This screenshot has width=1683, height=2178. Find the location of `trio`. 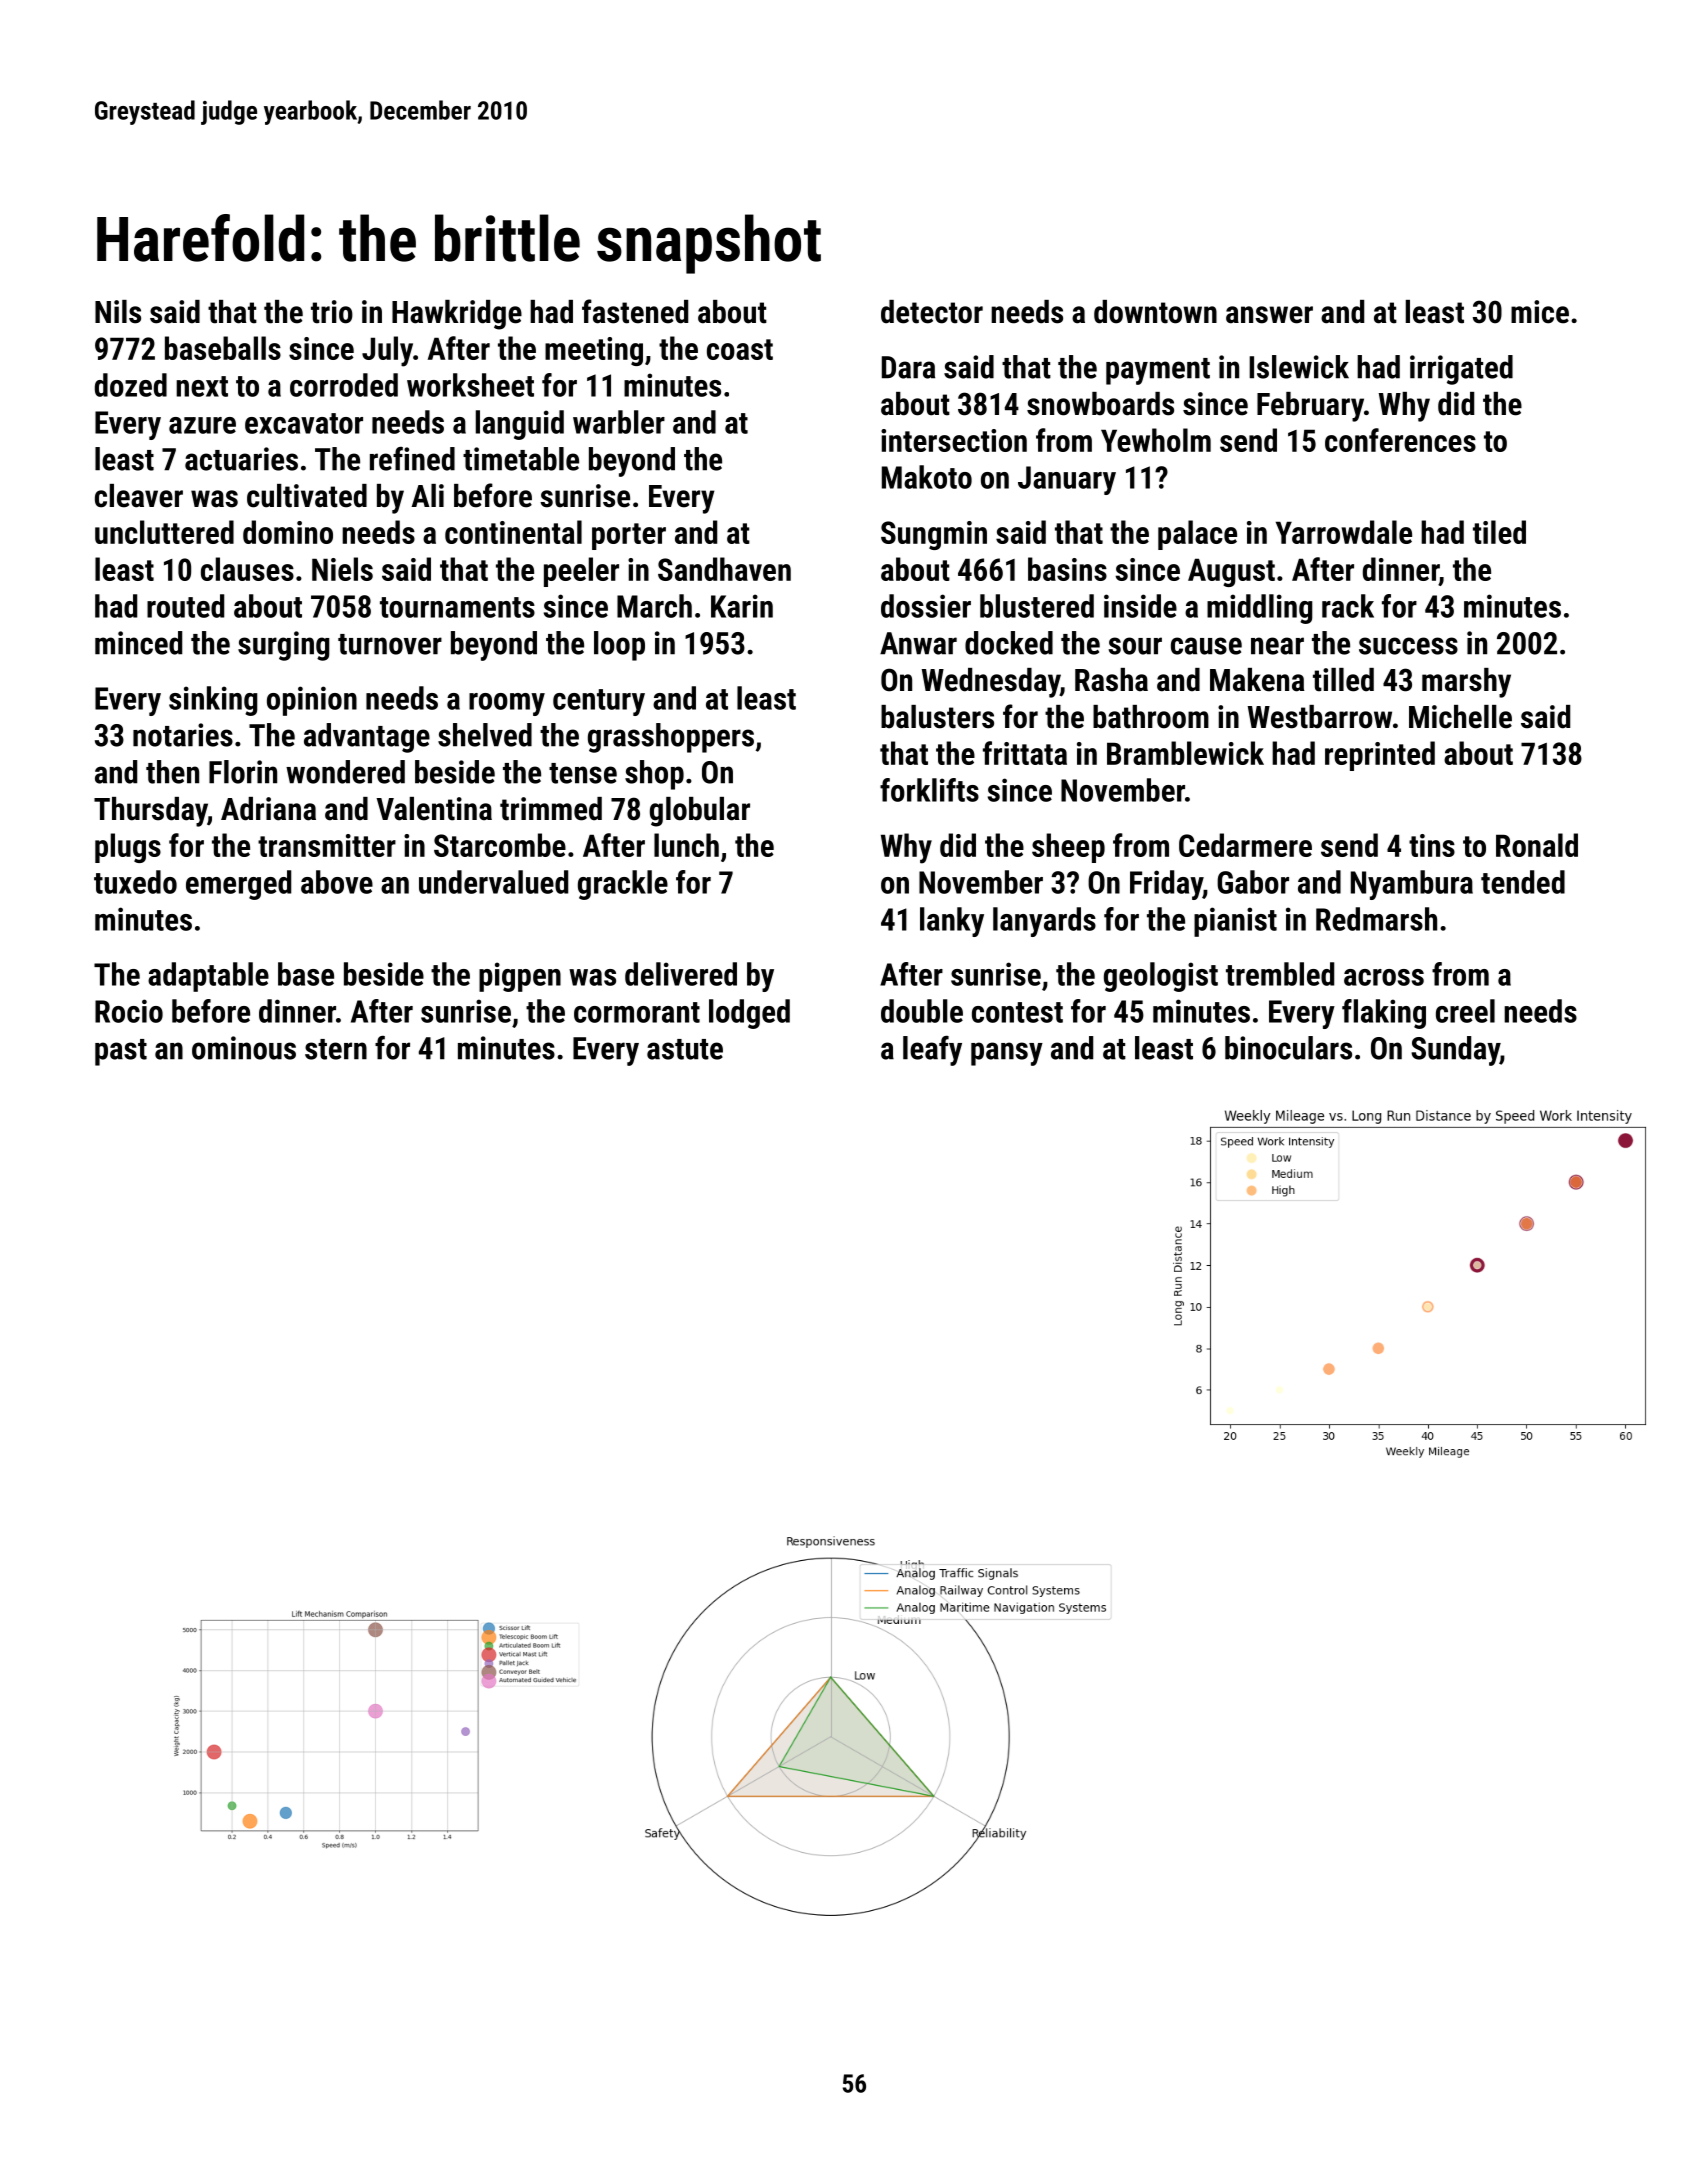

trio is located at coordinates (332, 312).
